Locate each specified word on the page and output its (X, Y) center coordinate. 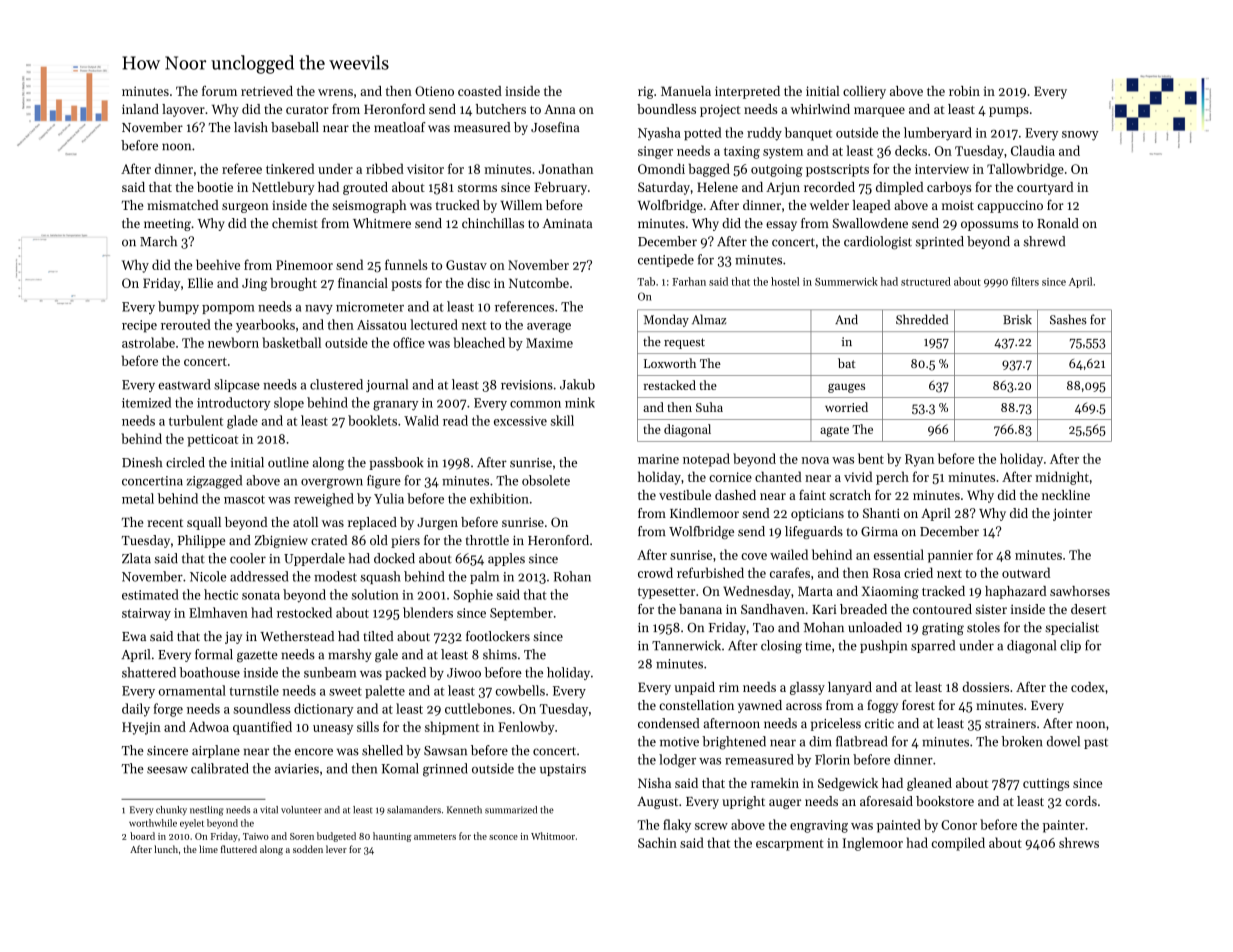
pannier (950, 556)
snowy (1080, 136)
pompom (228, 309)
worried (846, 407)
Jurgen (437, 524)
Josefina (555, 127)
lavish (251, 127)
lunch (166, 849)
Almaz (709, 319)
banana (700, 609)
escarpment (790, 845)
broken (1022, 741)
